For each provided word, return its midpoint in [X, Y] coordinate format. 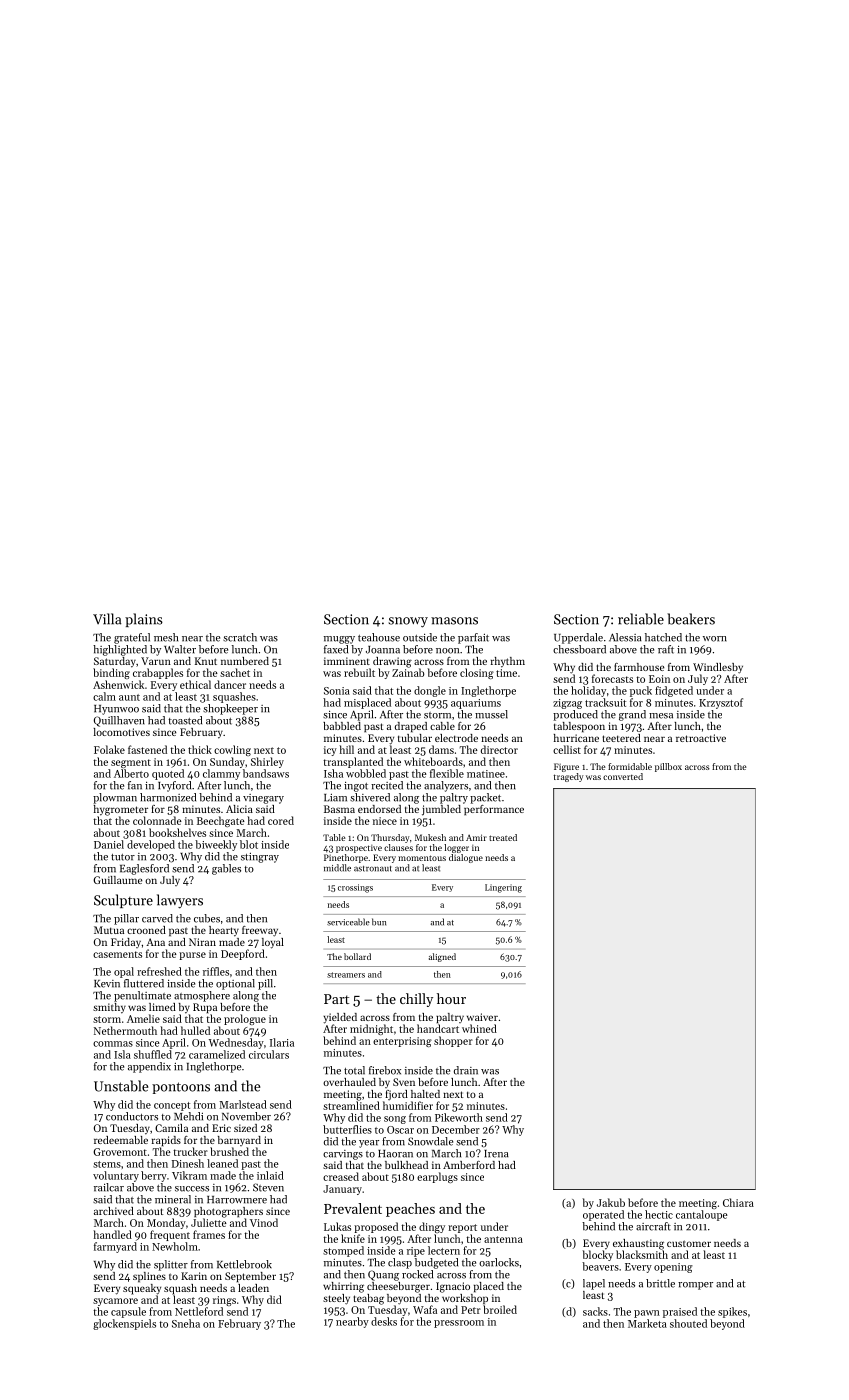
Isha [333, 773]
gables [226, 869]
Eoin [659, 679]
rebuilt [359, 672]
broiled [500, 1309]
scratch [240, 637]
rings [224, 1301]
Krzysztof [721, 703]
